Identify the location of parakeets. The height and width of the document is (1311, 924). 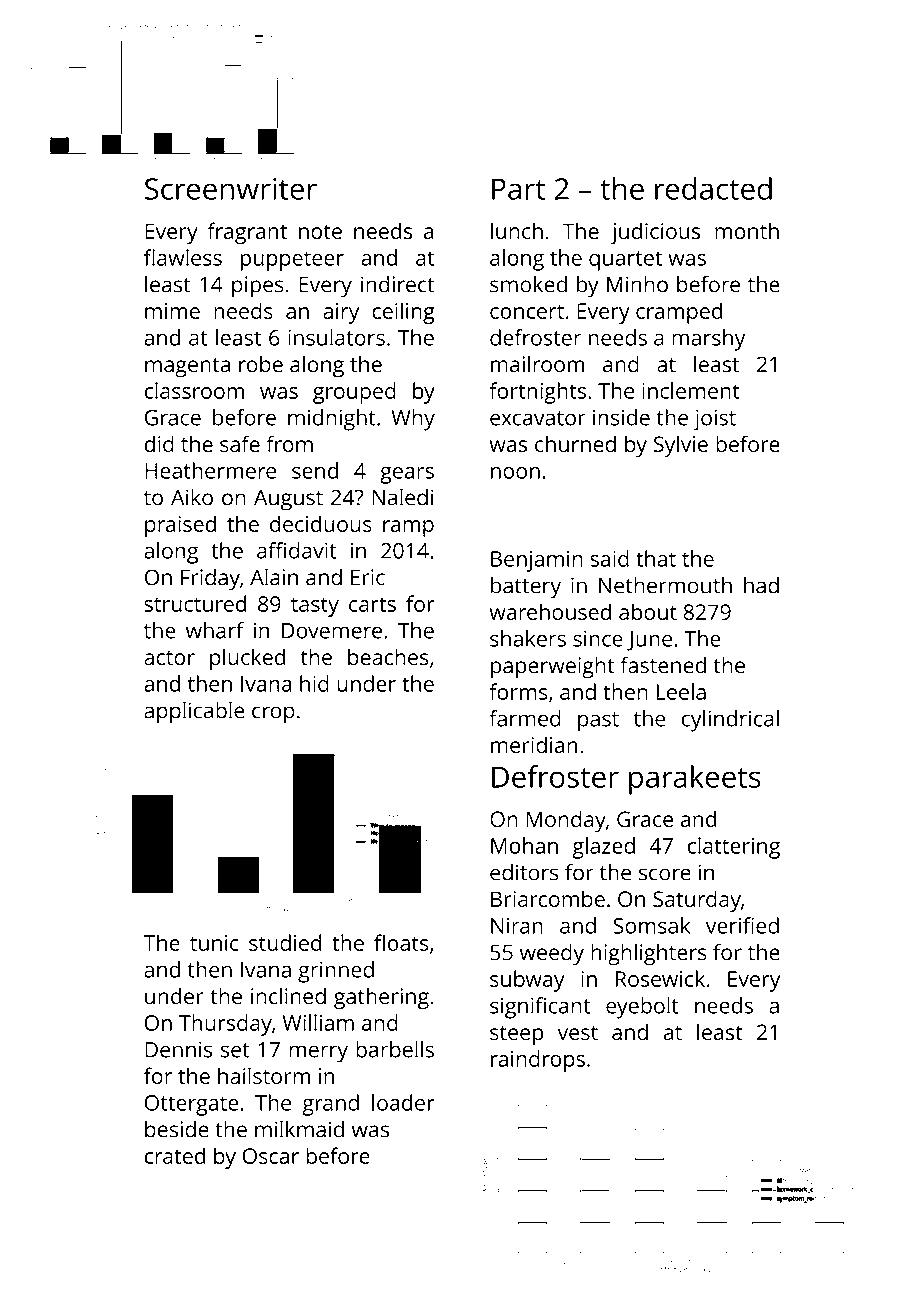
(695, 780).
